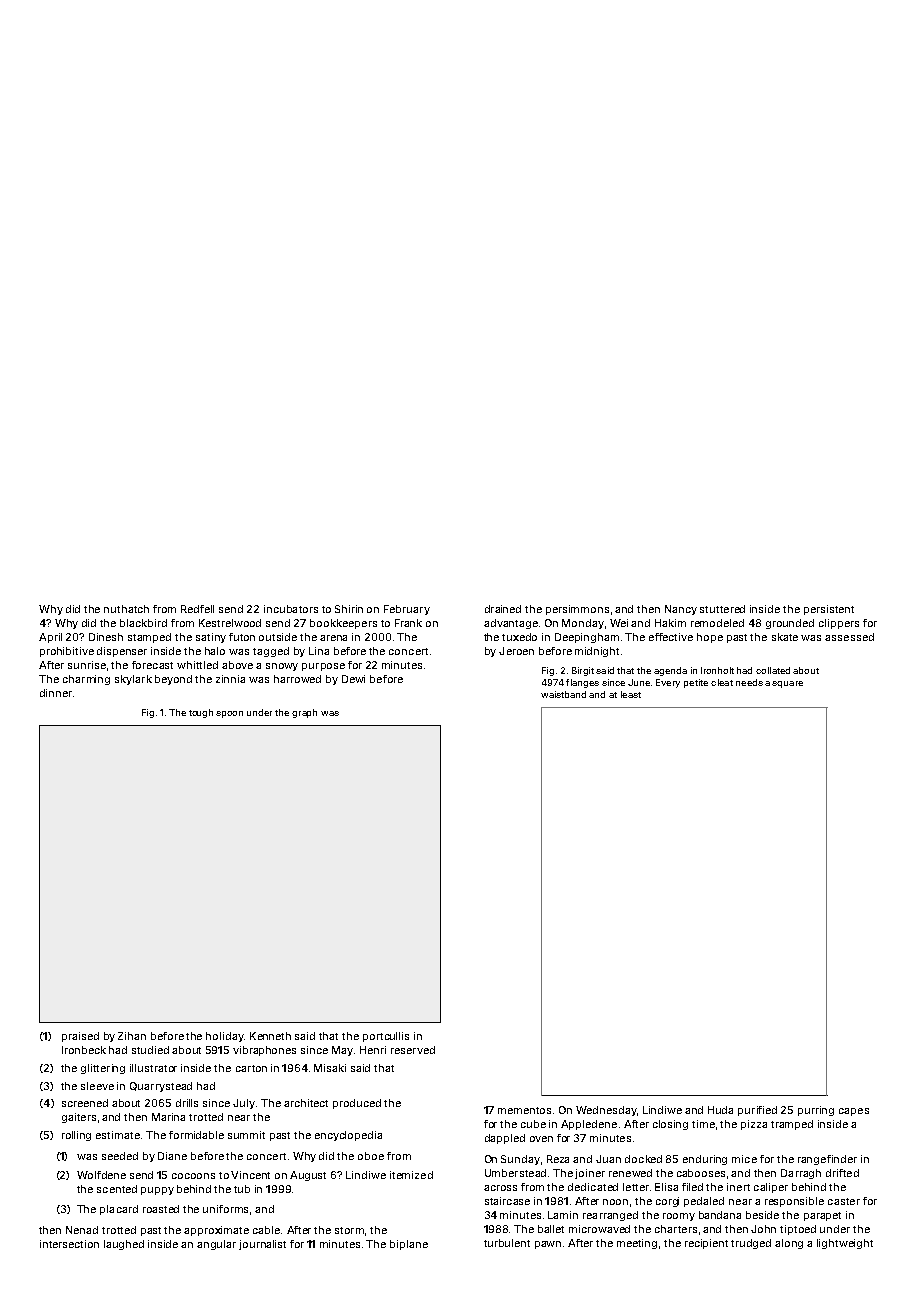 The height and width of the screenshot is (1308, 924). I want to click on purified, so click(757, 1111).
